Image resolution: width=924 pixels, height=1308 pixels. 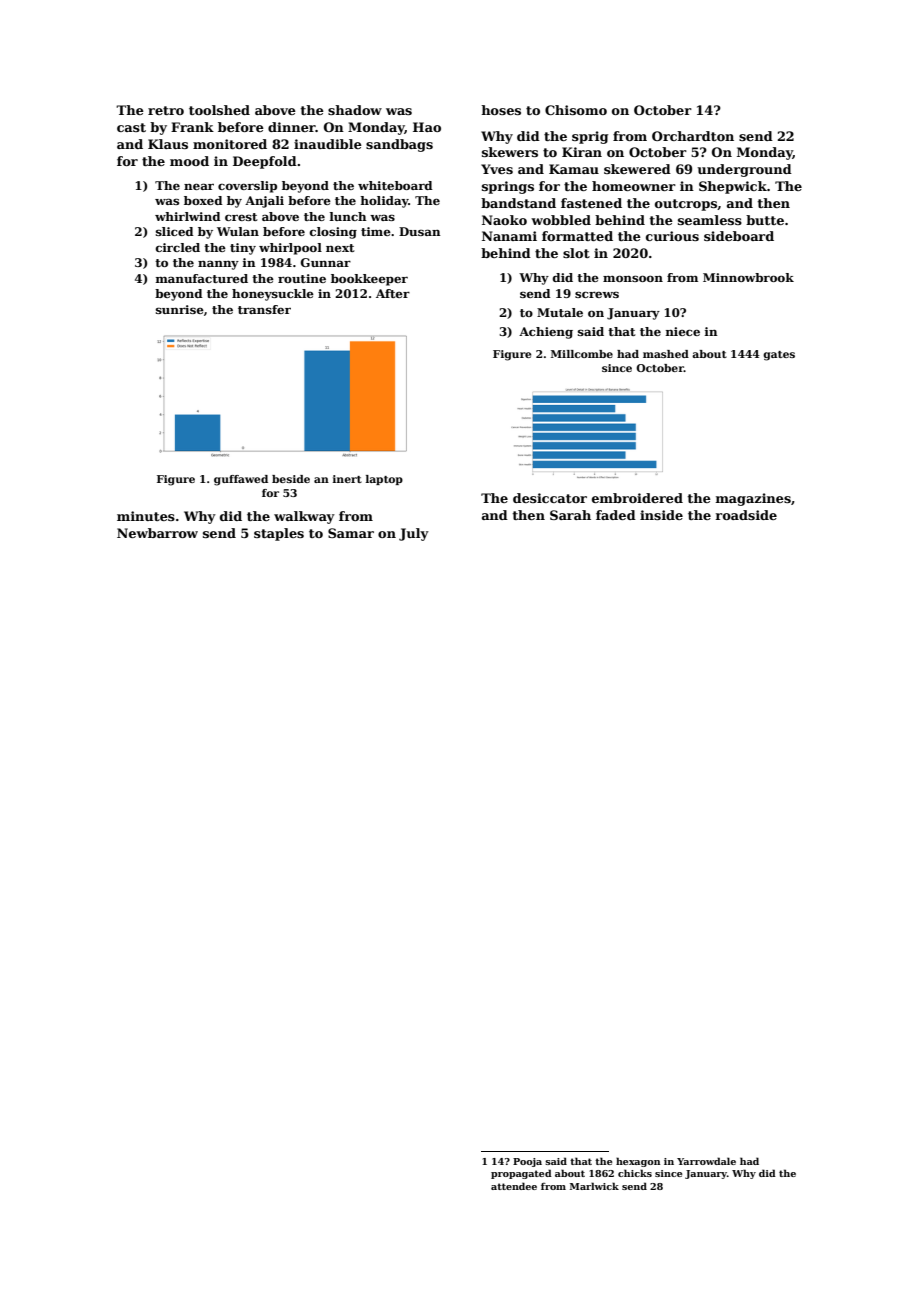 I want to click on tiny, so click(x=243, y=249).
